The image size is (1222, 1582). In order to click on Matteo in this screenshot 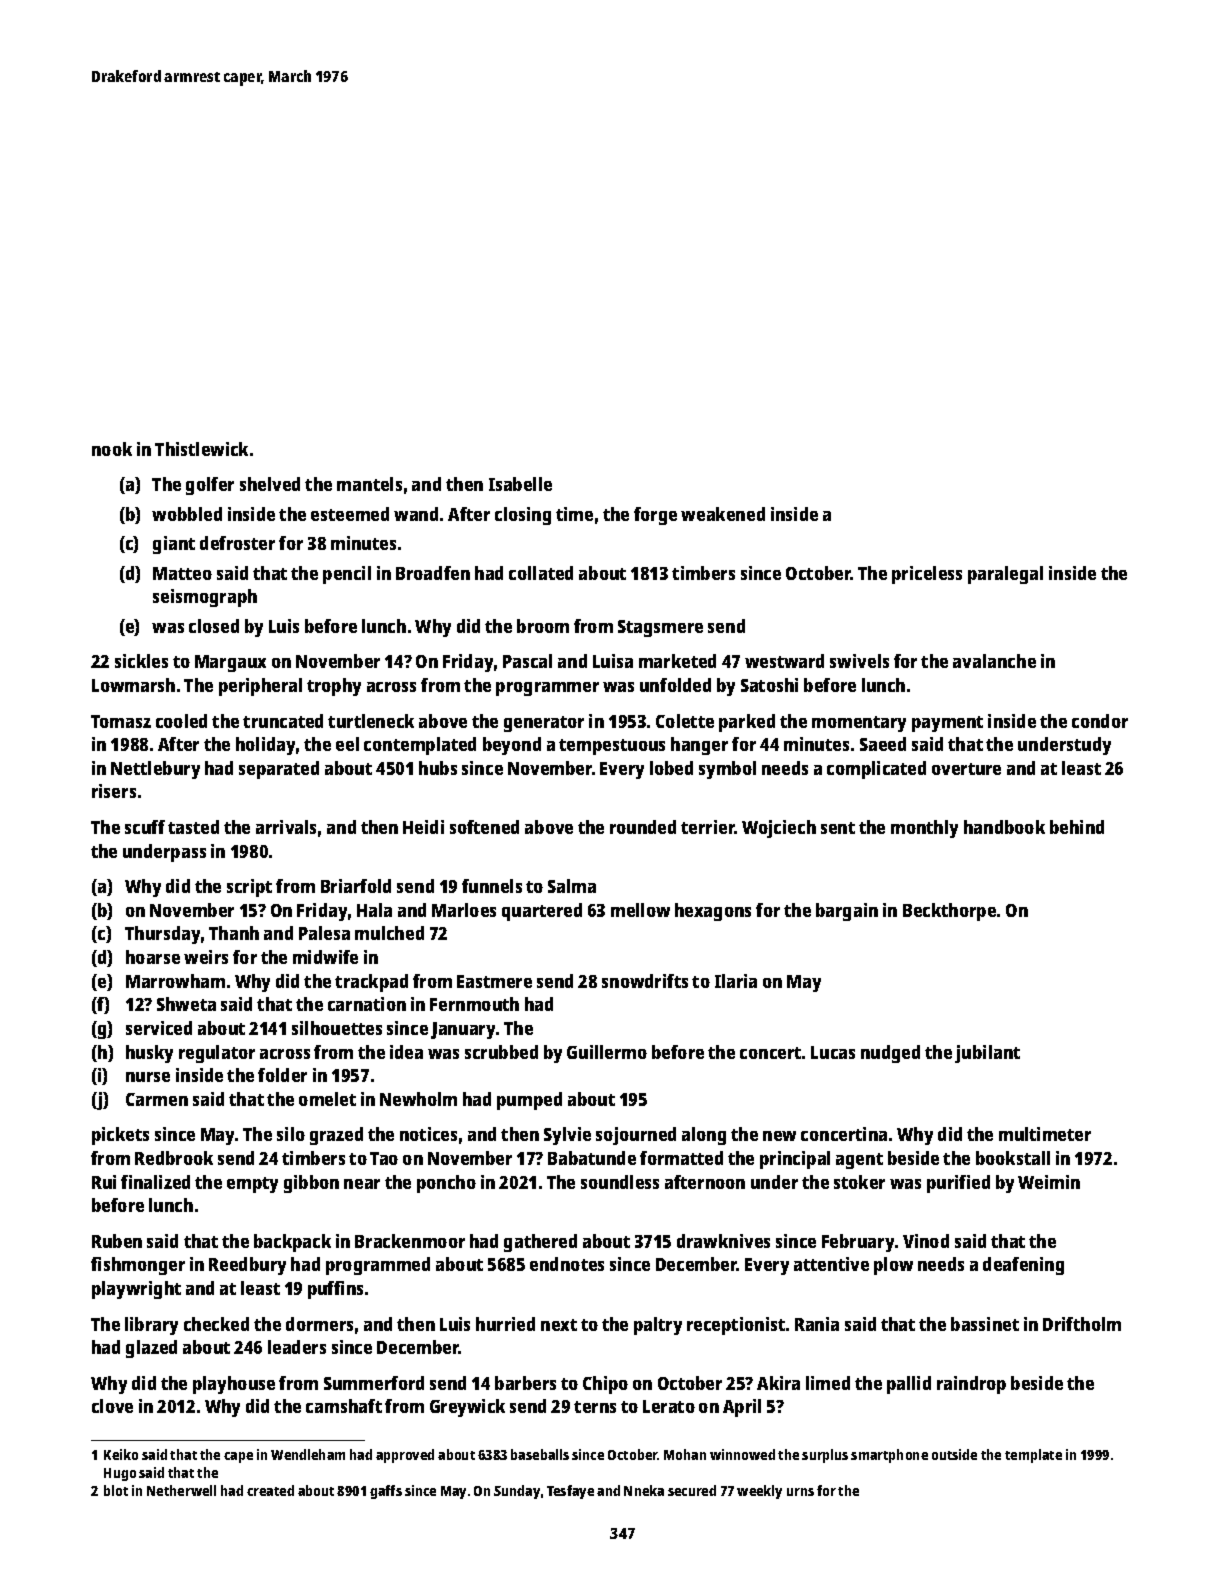, I will do `click(182, 573)`.
